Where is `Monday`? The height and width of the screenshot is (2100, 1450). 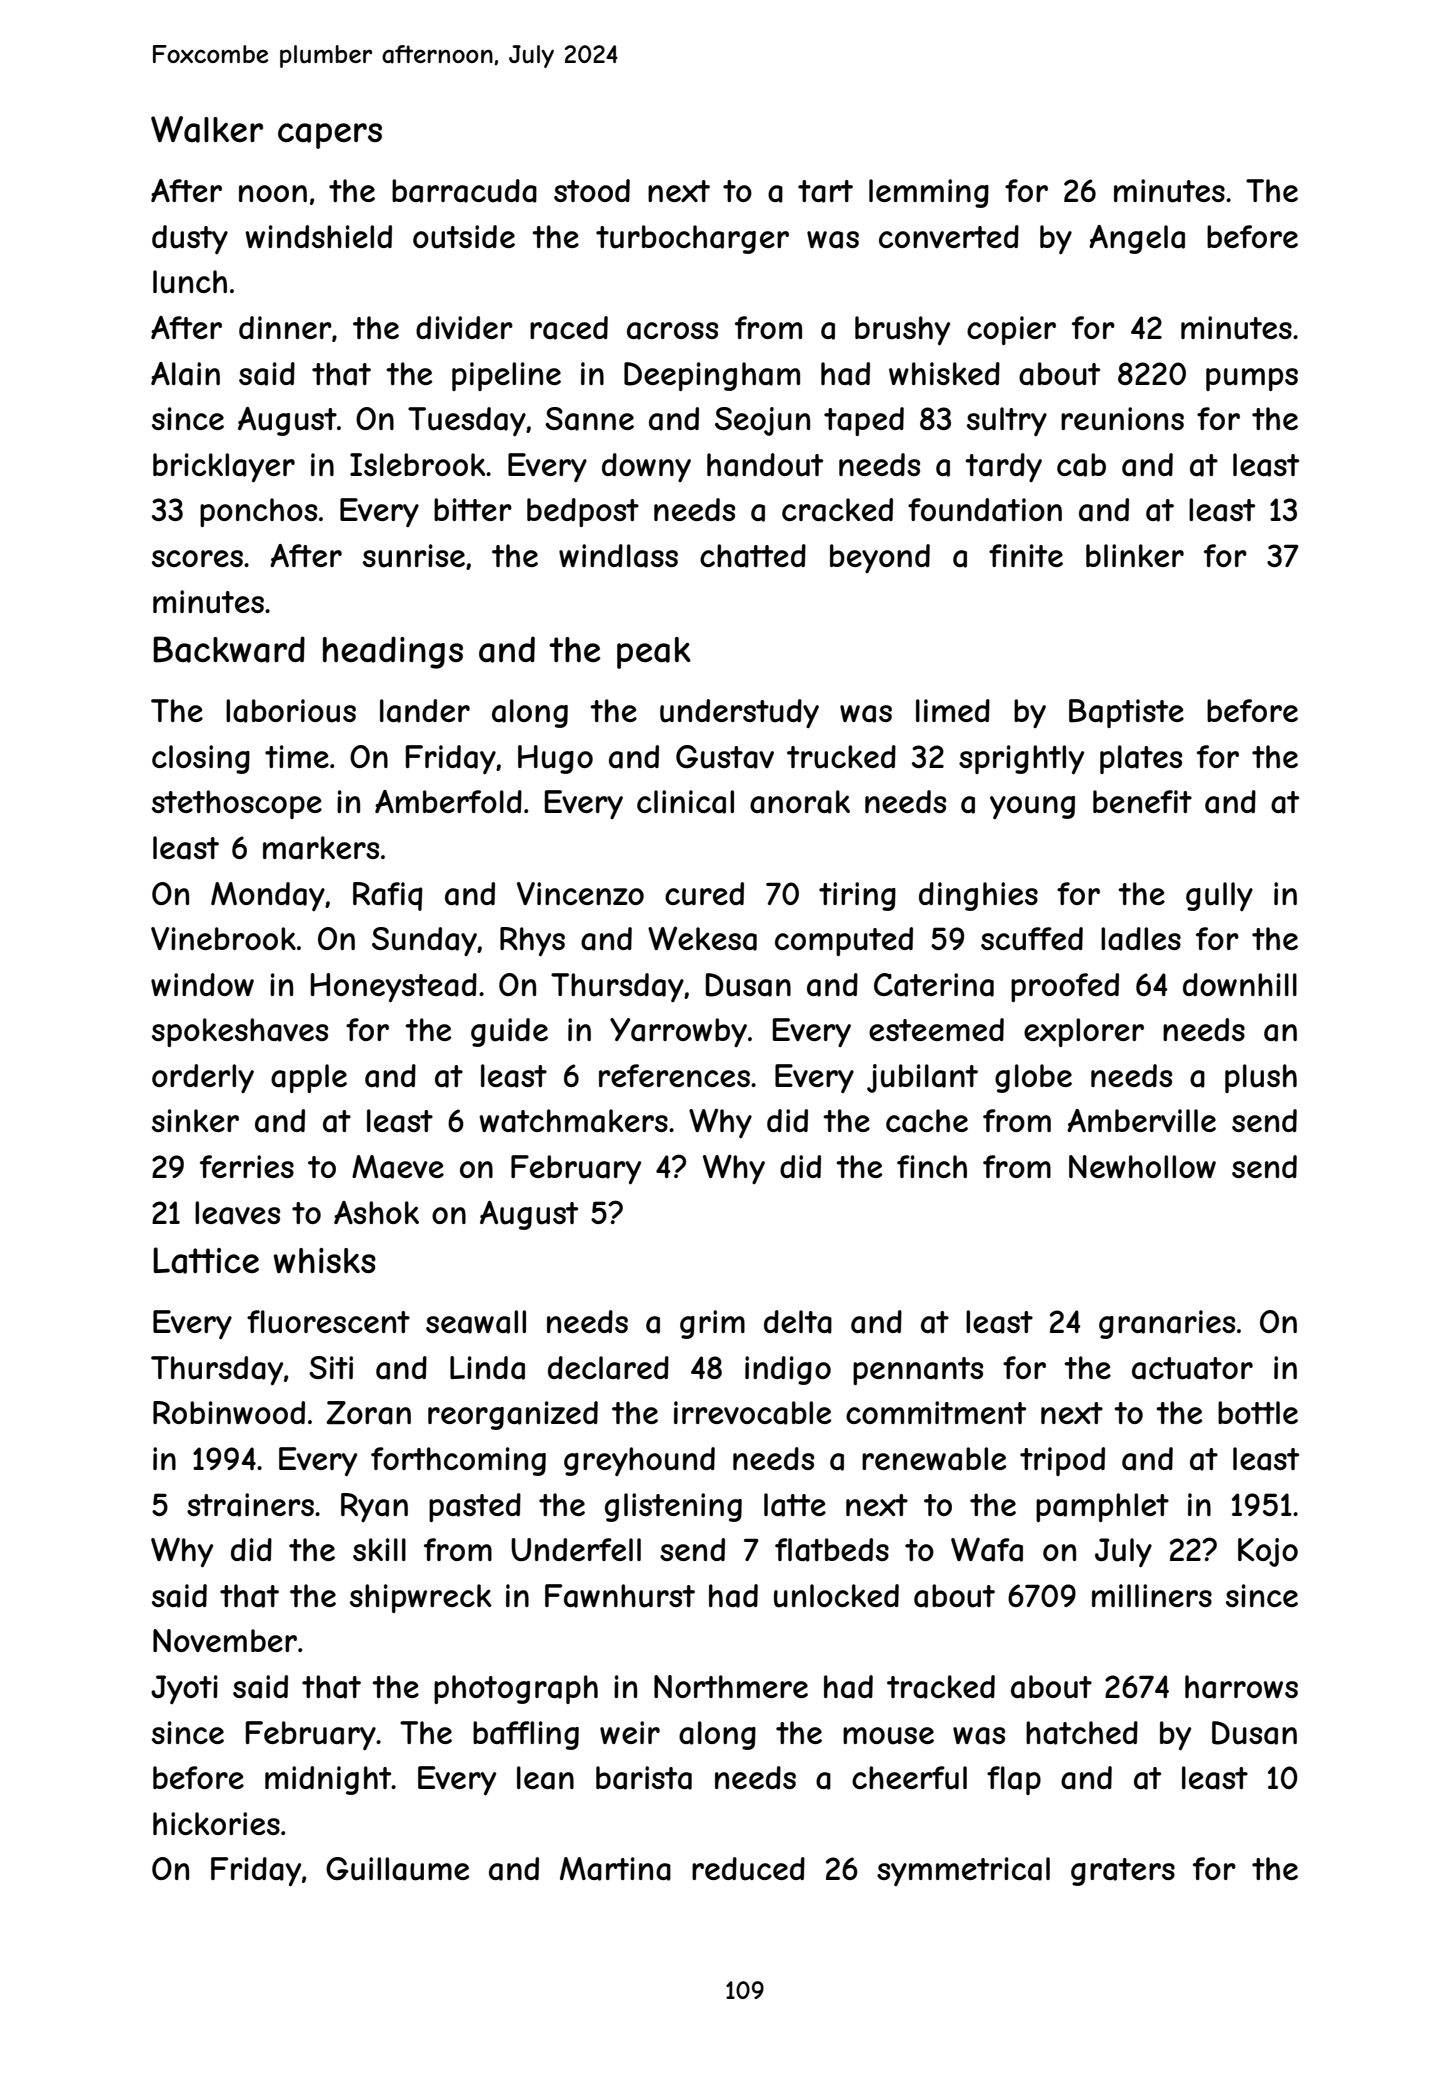
Monday is located at coordinates (268, 896).
